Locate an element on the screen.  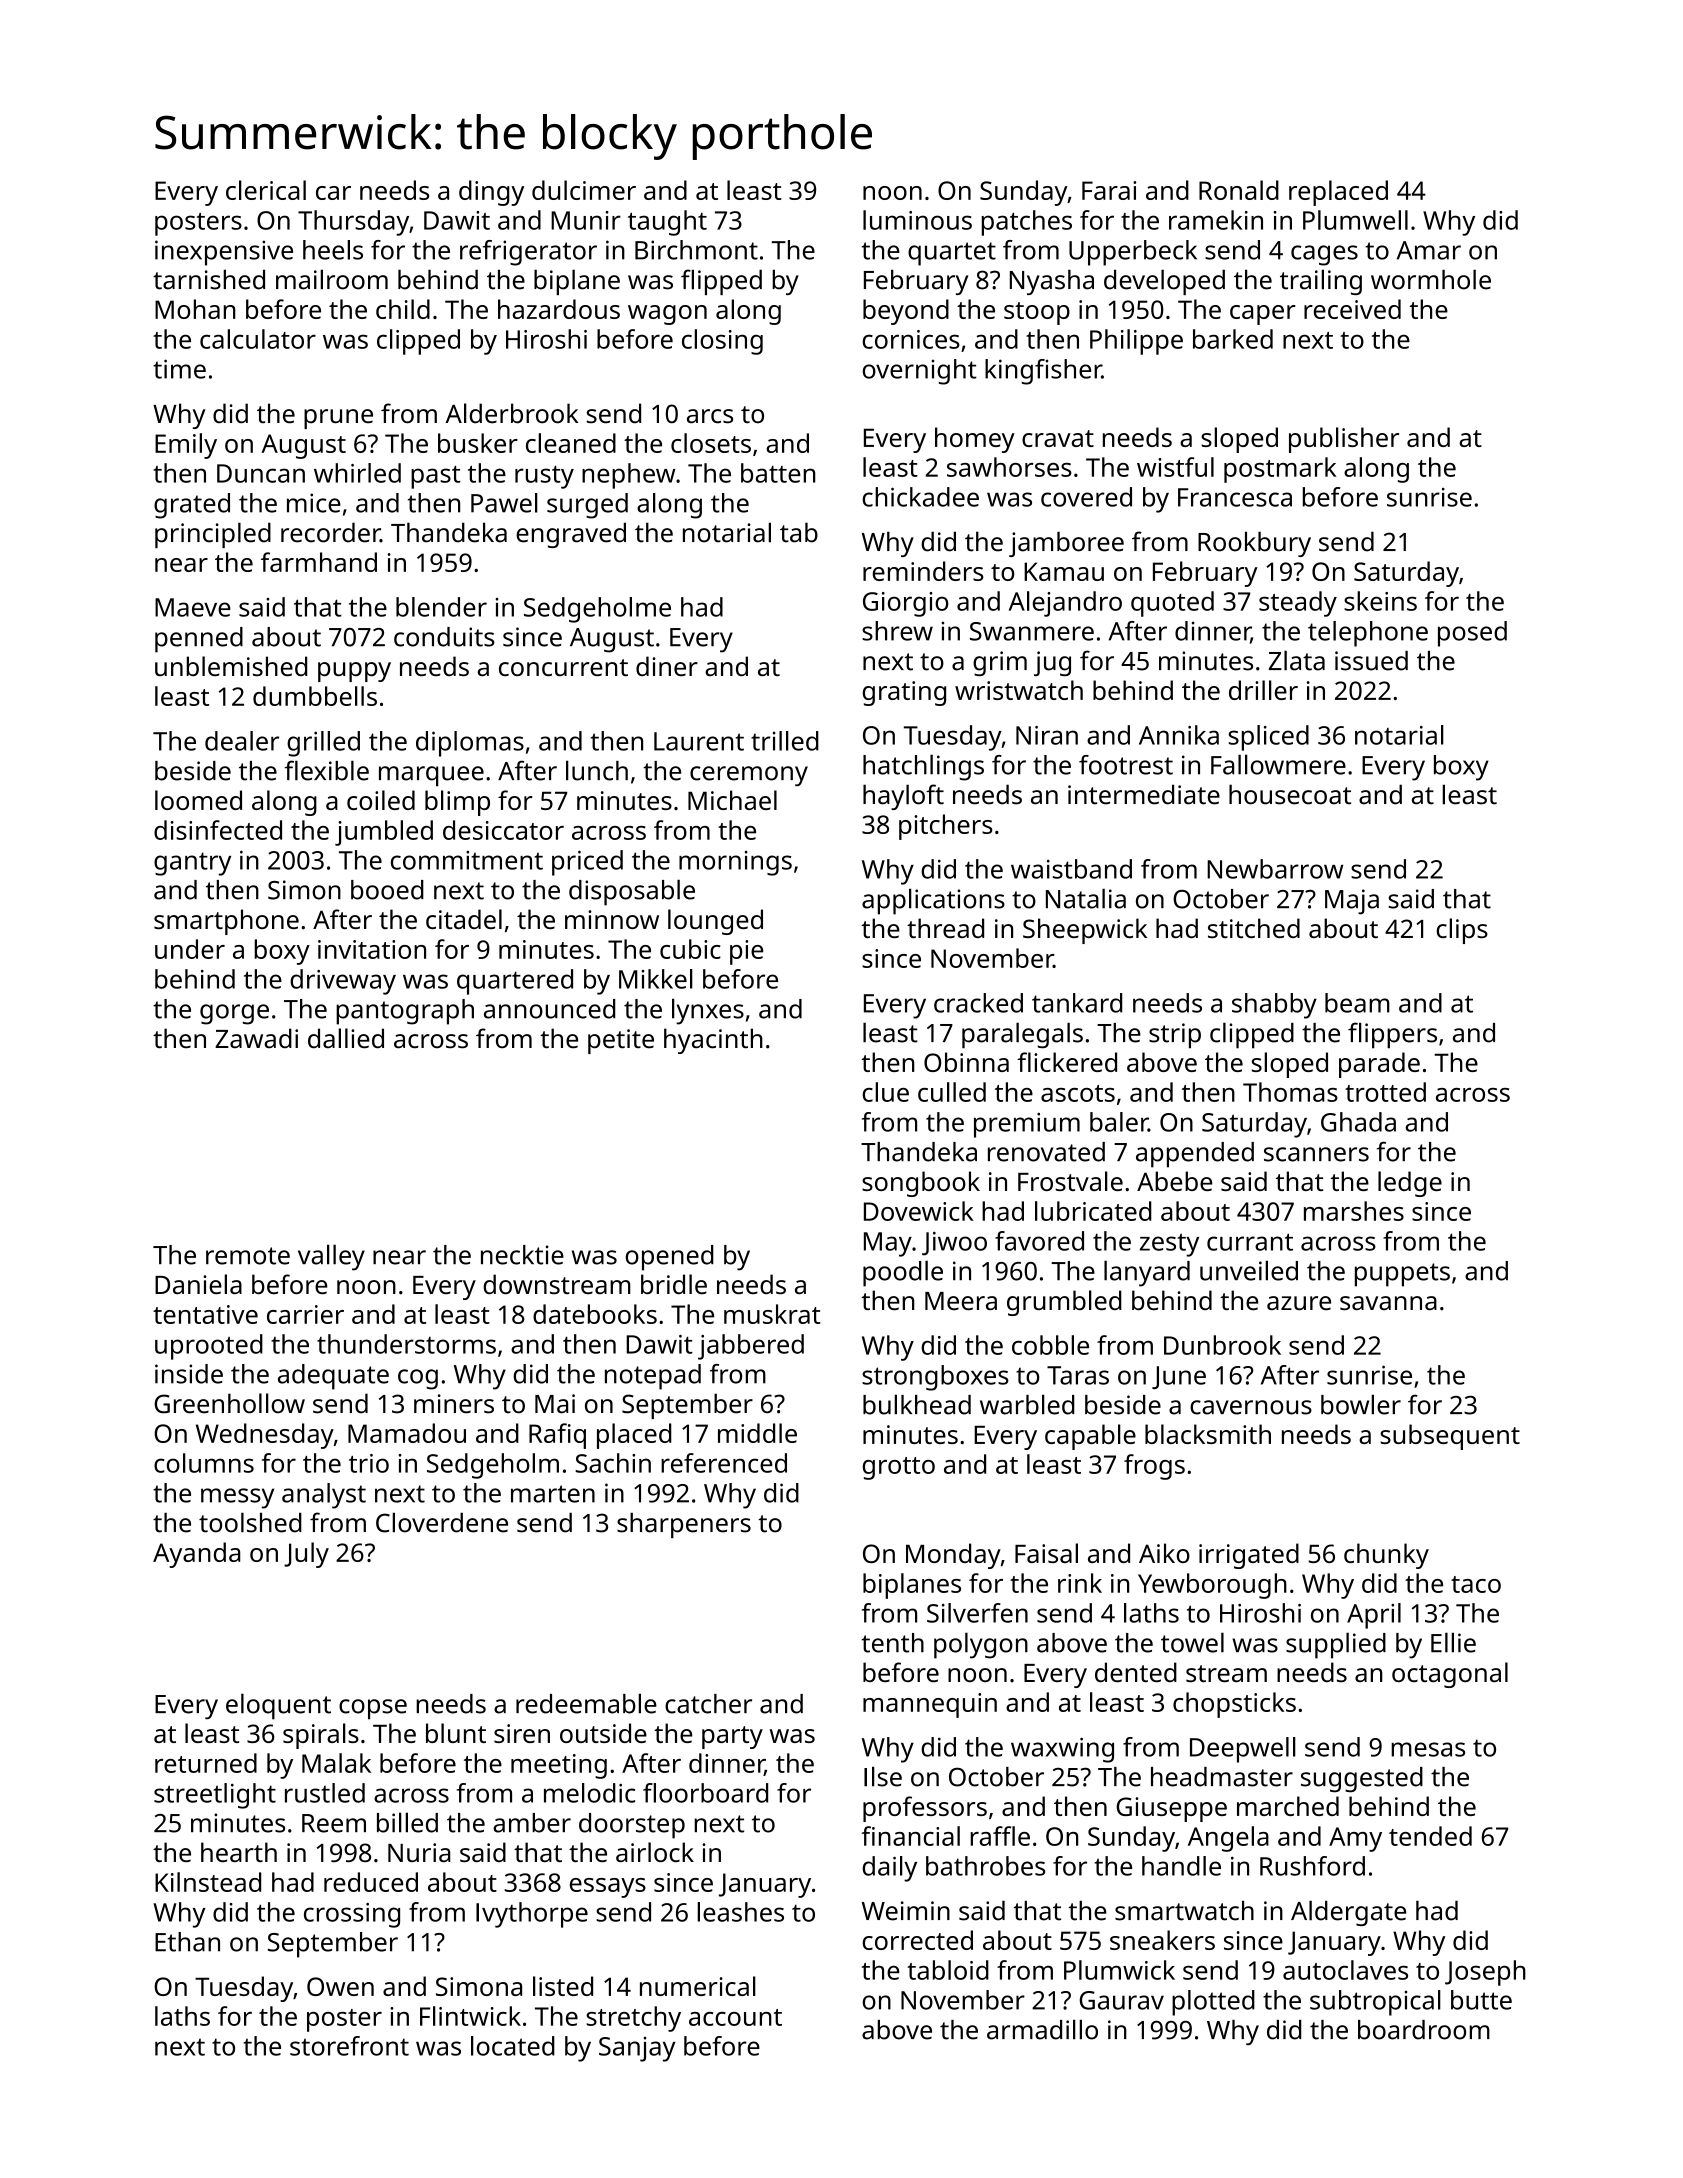
dulcimer is located at coordinates (584, 190).
